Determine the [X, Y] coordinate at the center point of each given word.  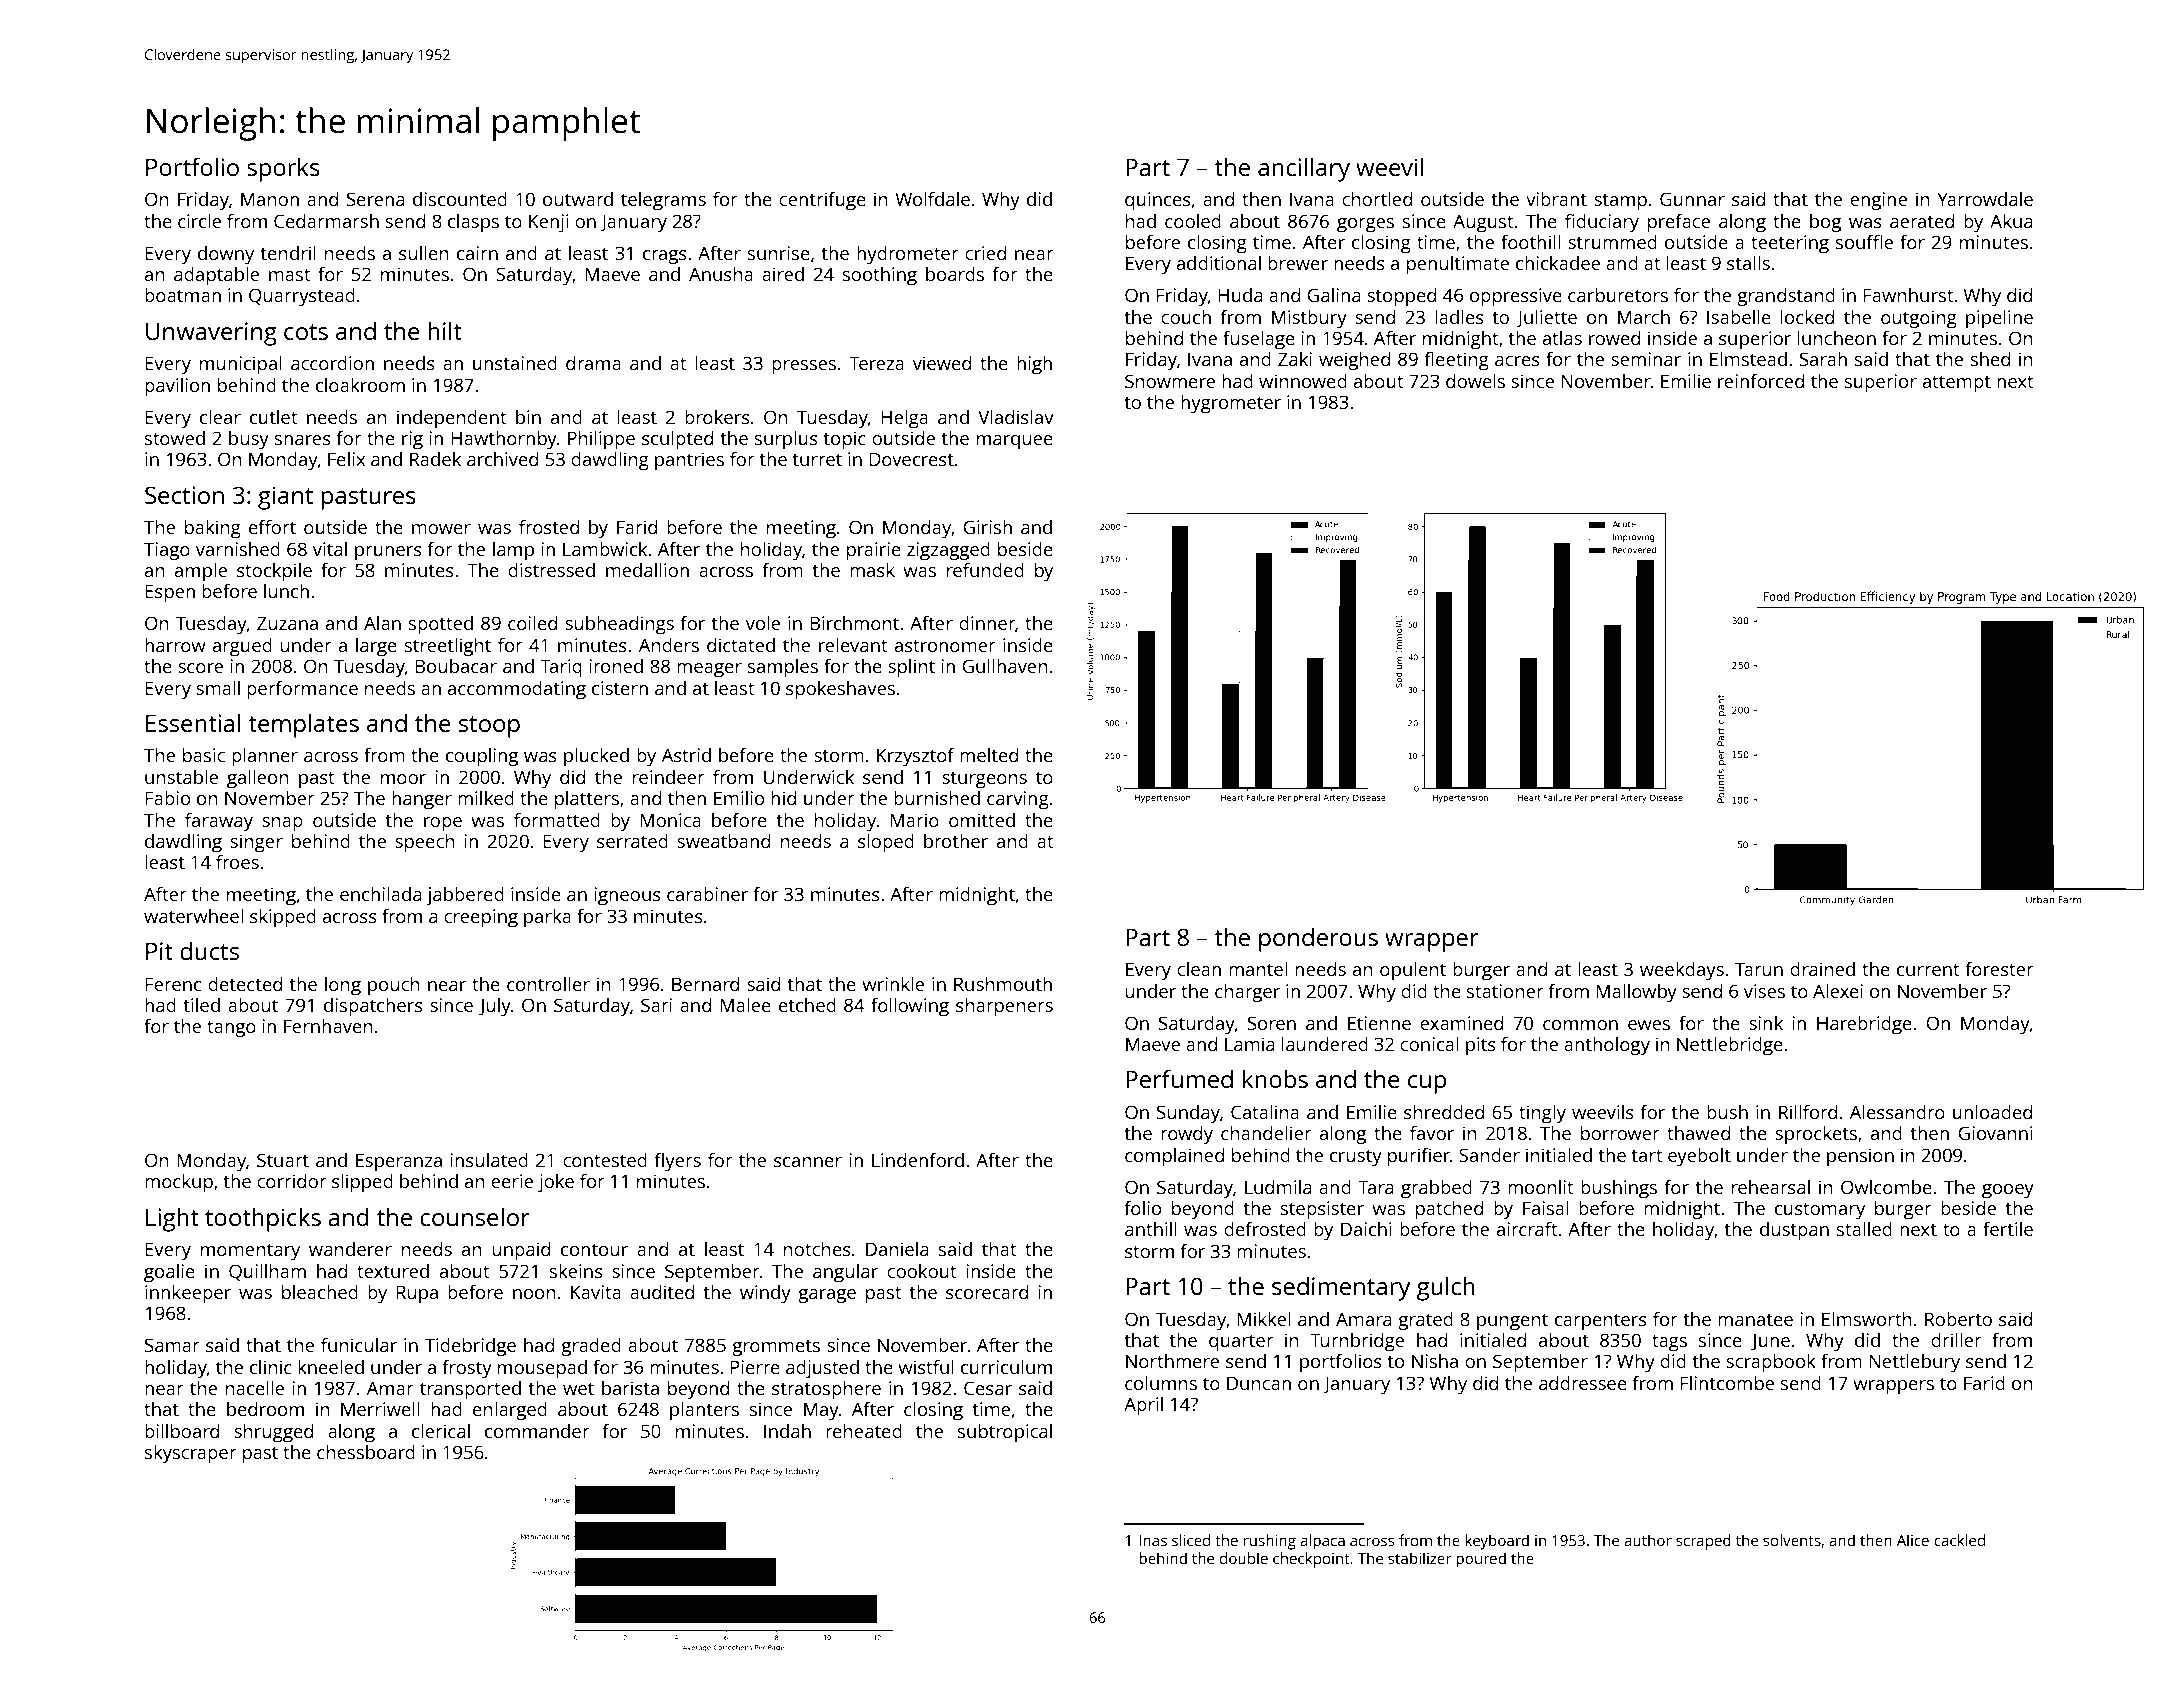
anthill [1151, 1229]
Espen [170, 593]
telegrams [663, 201]
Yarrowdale [1985, 199]
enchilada [380, 894]
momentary [250, 1252]
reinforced [1761, 381]
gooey [2008, 1191]
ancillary [1304, 169]
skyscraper [191, 1454]
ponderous [1318, 939]
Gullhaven [1005, 666]
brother [956, 841]
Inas [1153, 1540]
